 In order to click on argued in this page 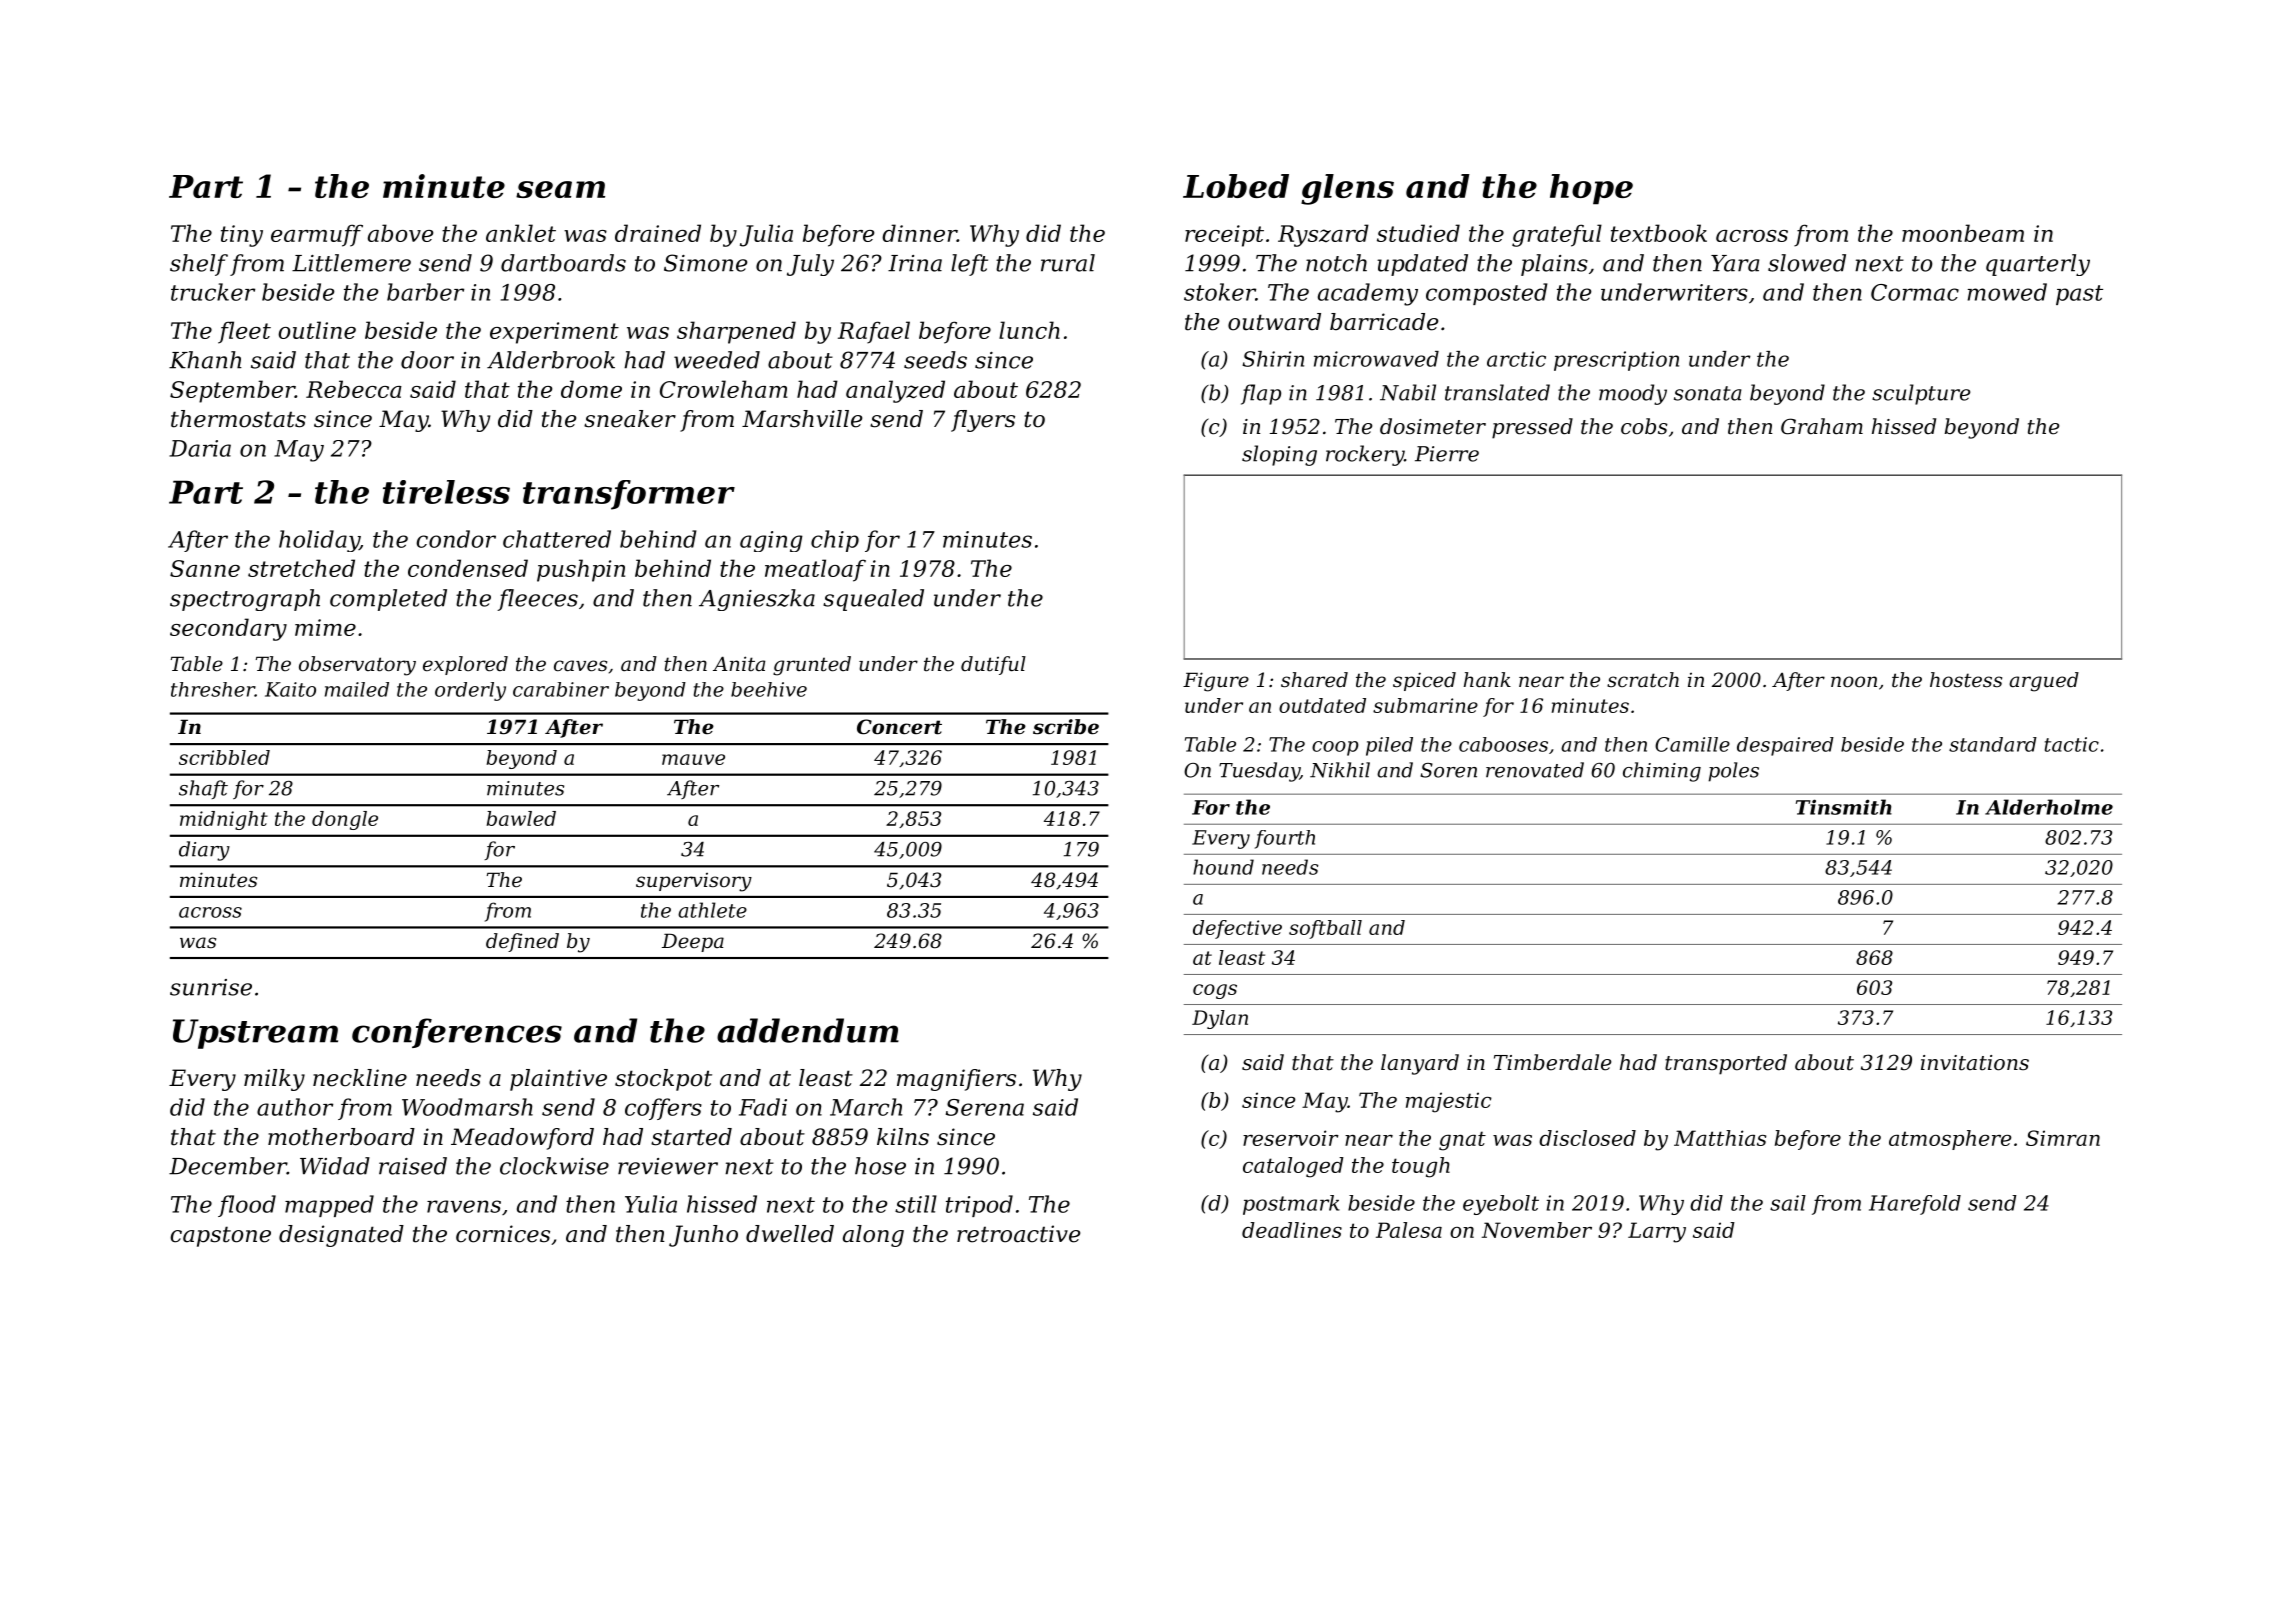, I will do `click(2044, 682)`.
